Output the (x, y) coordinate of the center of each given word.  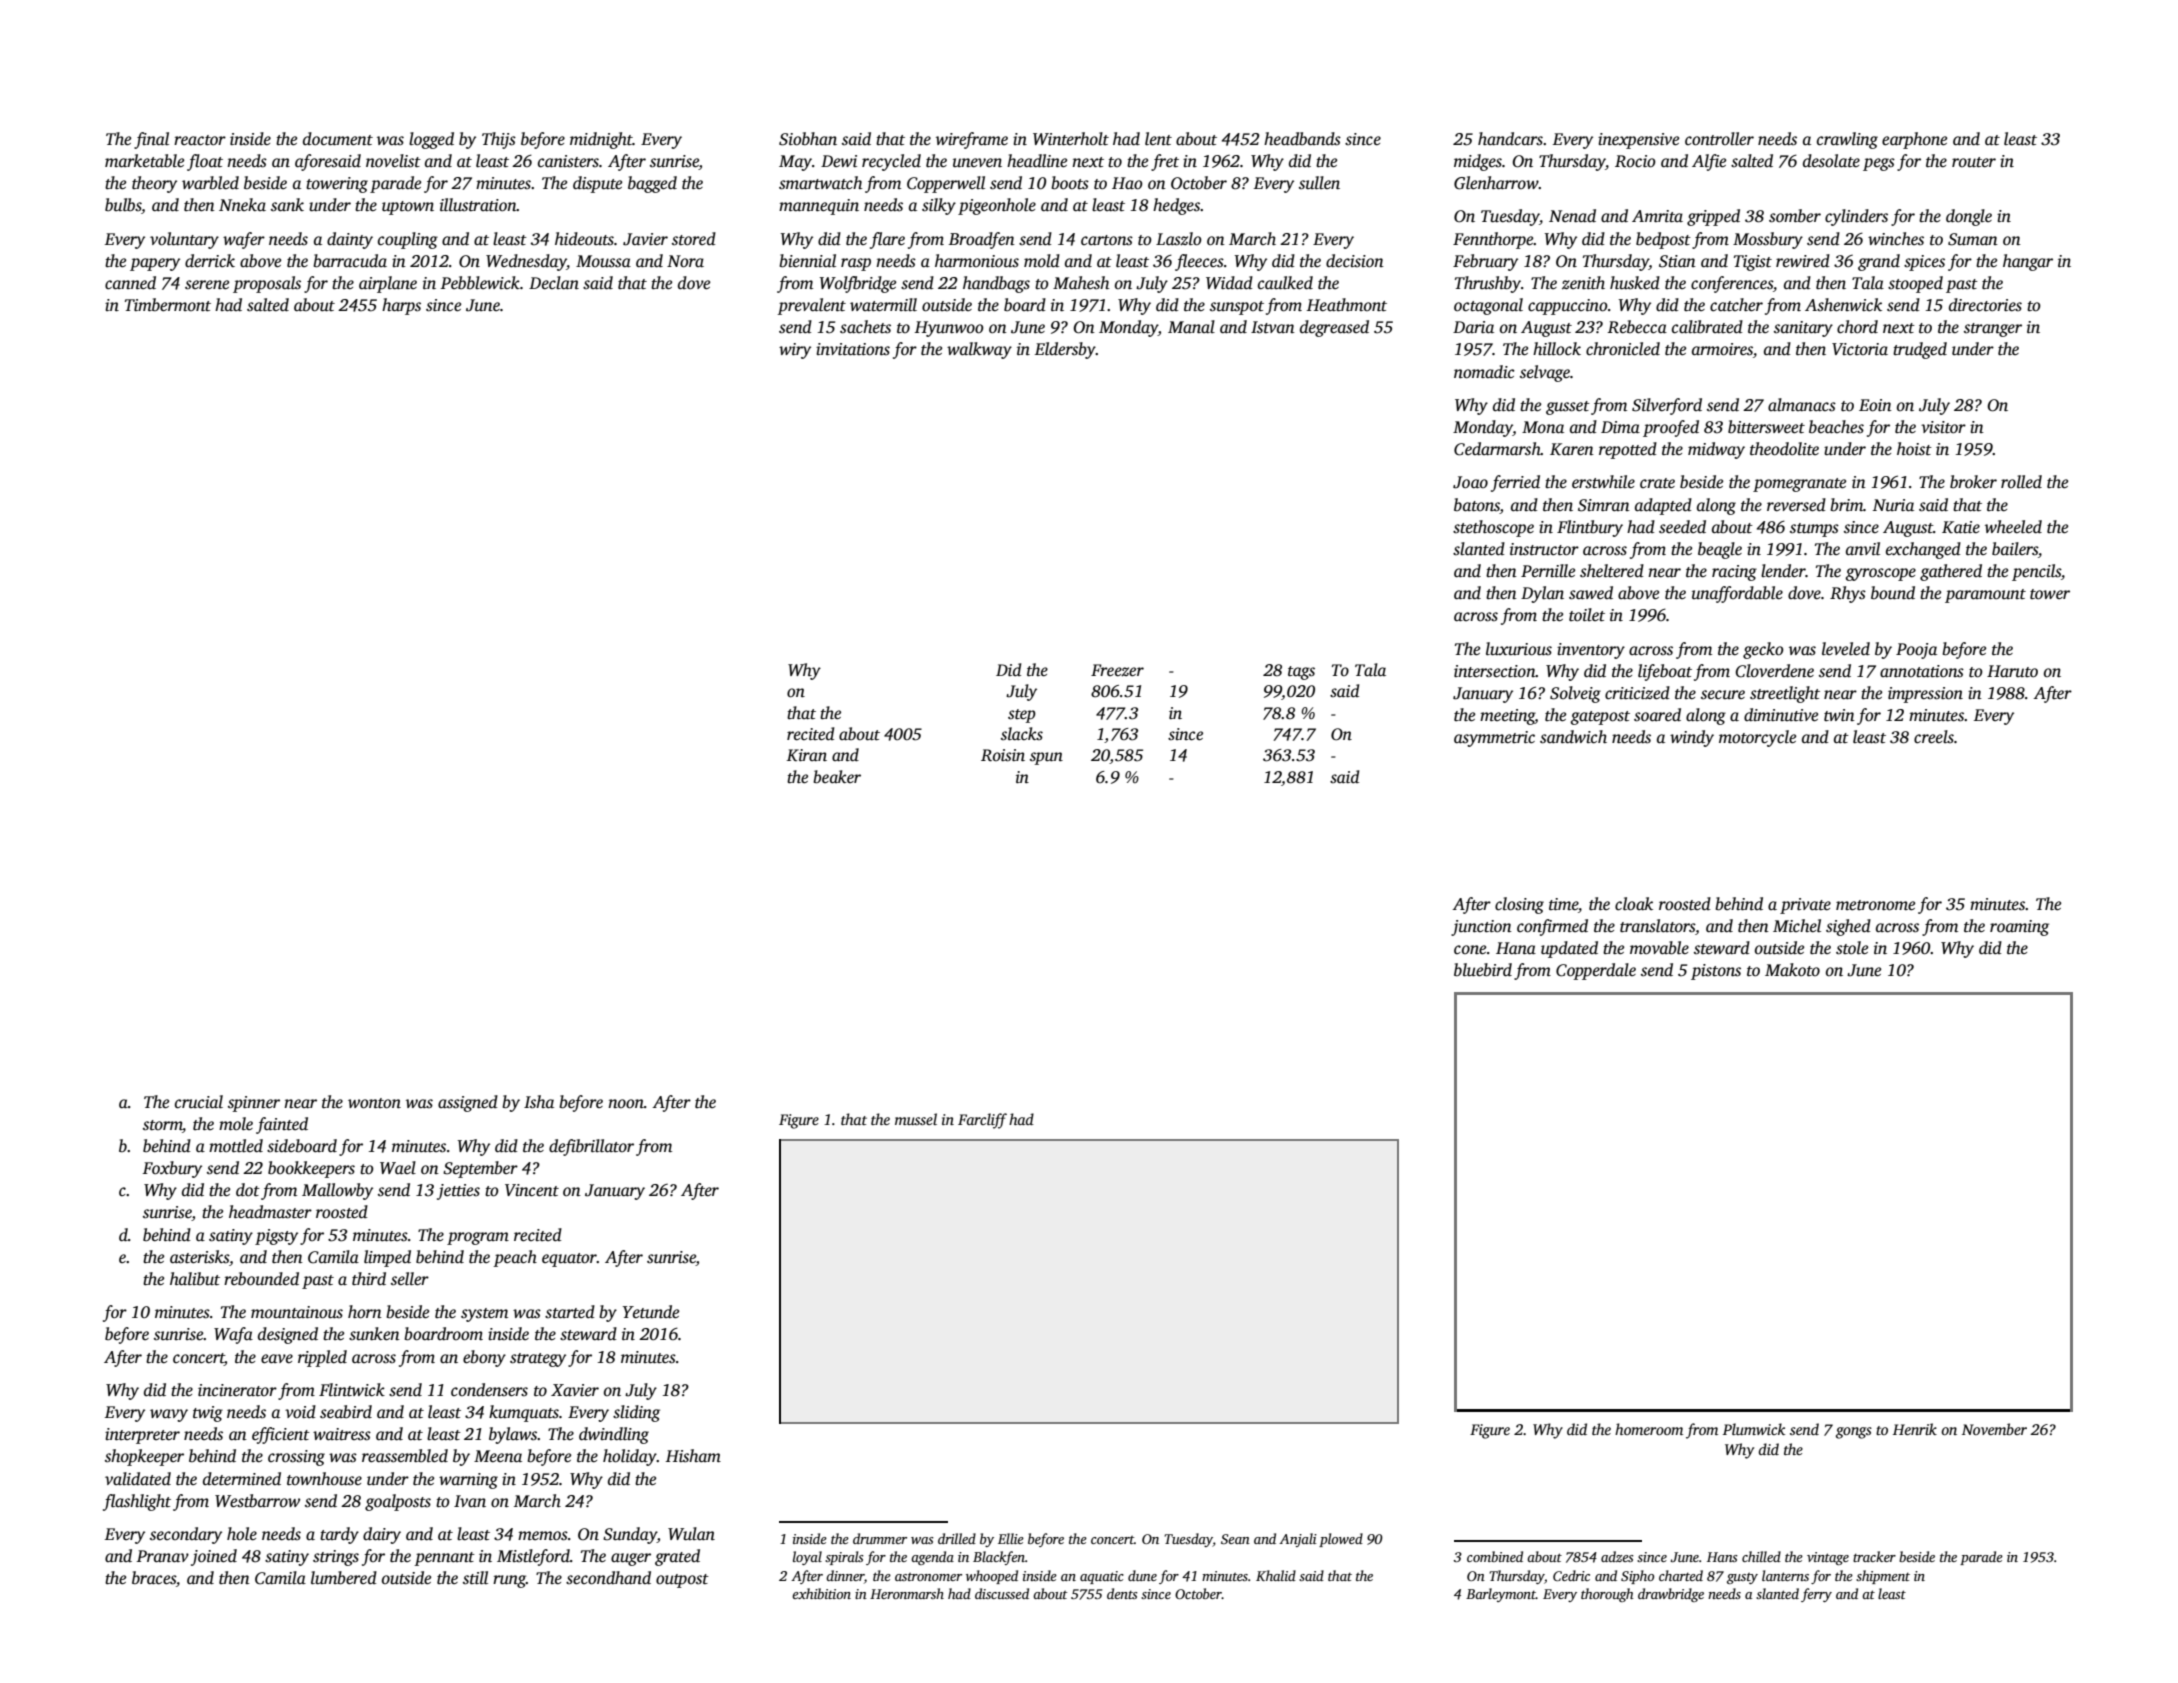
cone (1470, 950)
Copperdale (1596, 971)
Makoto (1792, 970)
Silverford (1667, 406)
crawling (1847, 140)
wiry (795, 351)
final (151, 140)
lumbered (344, 1578)
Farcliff (982, 1121)
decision (1355, 261)
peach (515, 1258)
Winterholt (1071, 139)
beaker (837, 777)
